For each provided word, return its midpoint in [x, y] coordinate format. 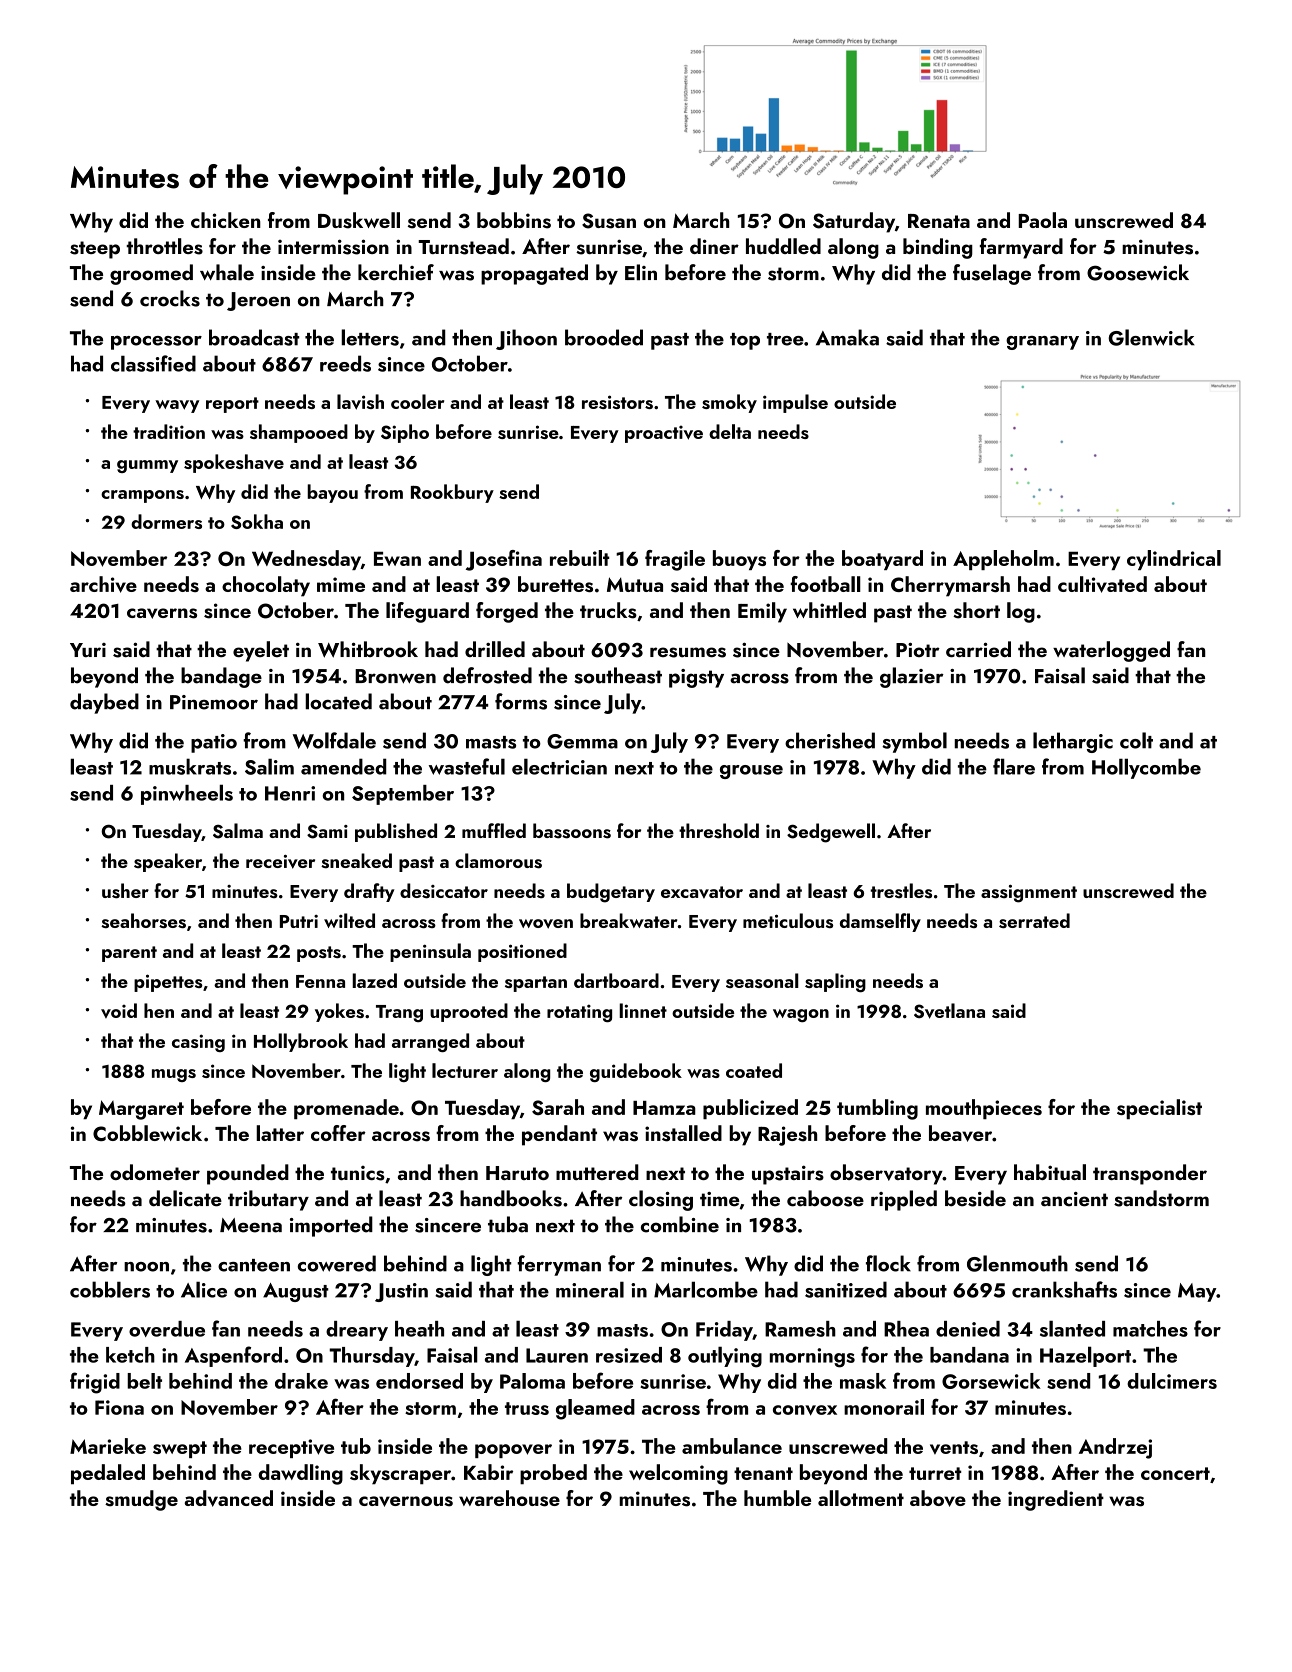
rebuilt [579, 558]
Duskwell [359, 220]
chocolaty [266, 586]
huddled [783, 246]
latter [280, 1133]
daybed [104, 703]
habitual [1050, 1172]
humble [777, 1498]
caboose [825, 1198]
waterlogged [1111, 651]
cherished [830, 740]
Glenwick [1151, 337]
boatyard [882, 560]
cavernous [406, 1501]
